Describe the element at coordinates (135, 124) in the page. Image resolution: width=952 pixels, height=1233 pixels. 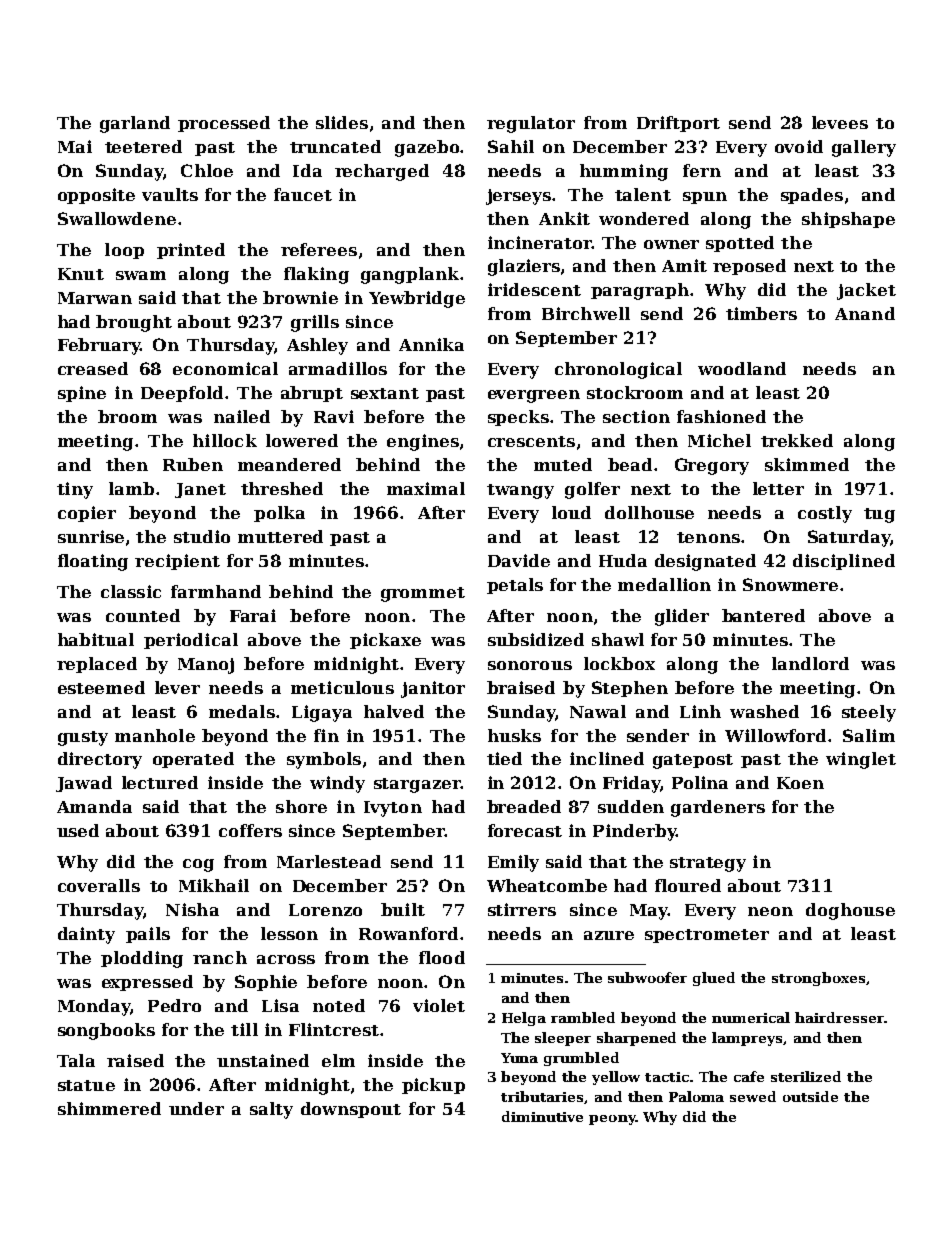
I see `garland` at that location.
